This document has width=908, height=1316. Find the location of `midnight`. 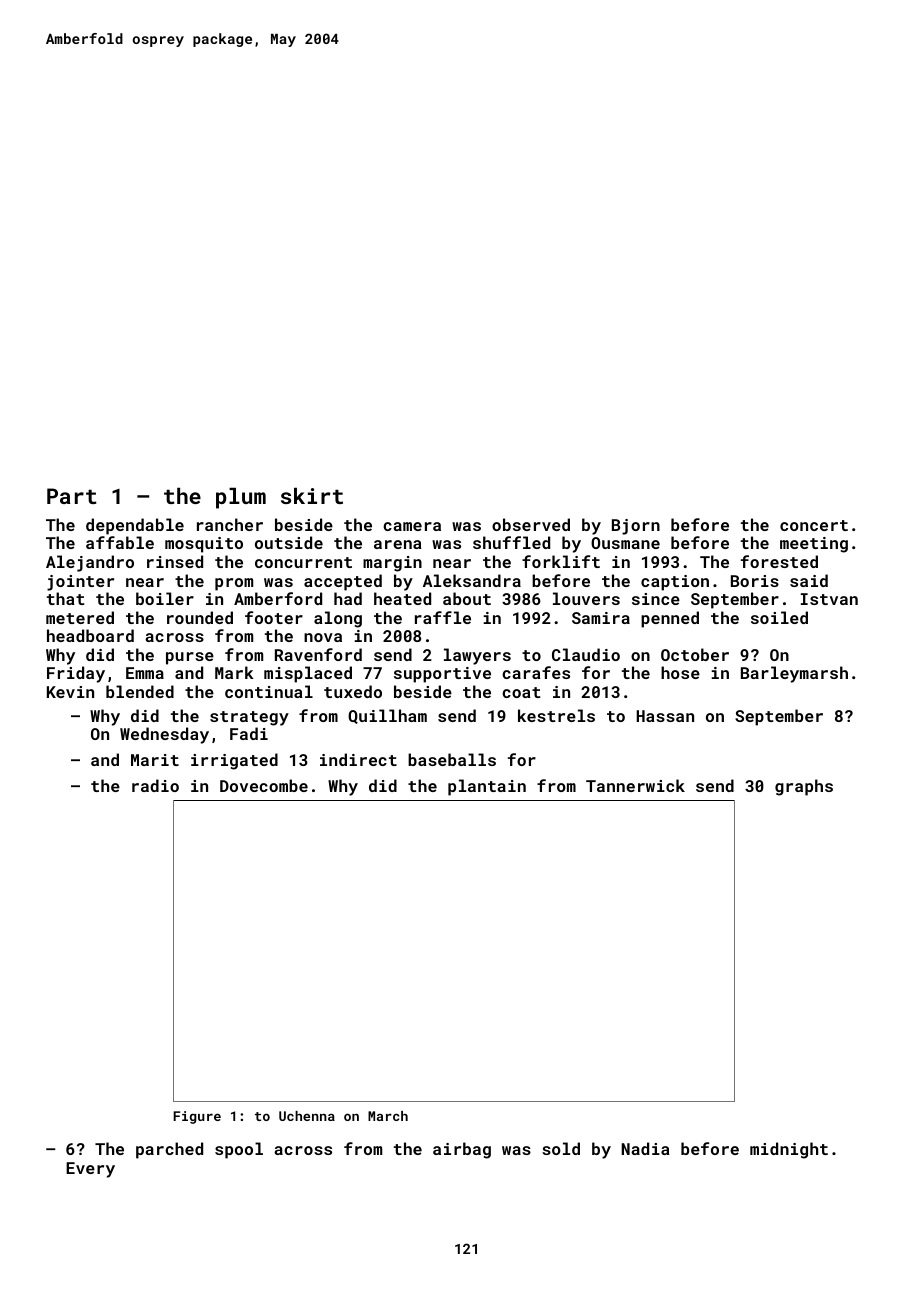

midnight is located at coordinates (789, 1150).
